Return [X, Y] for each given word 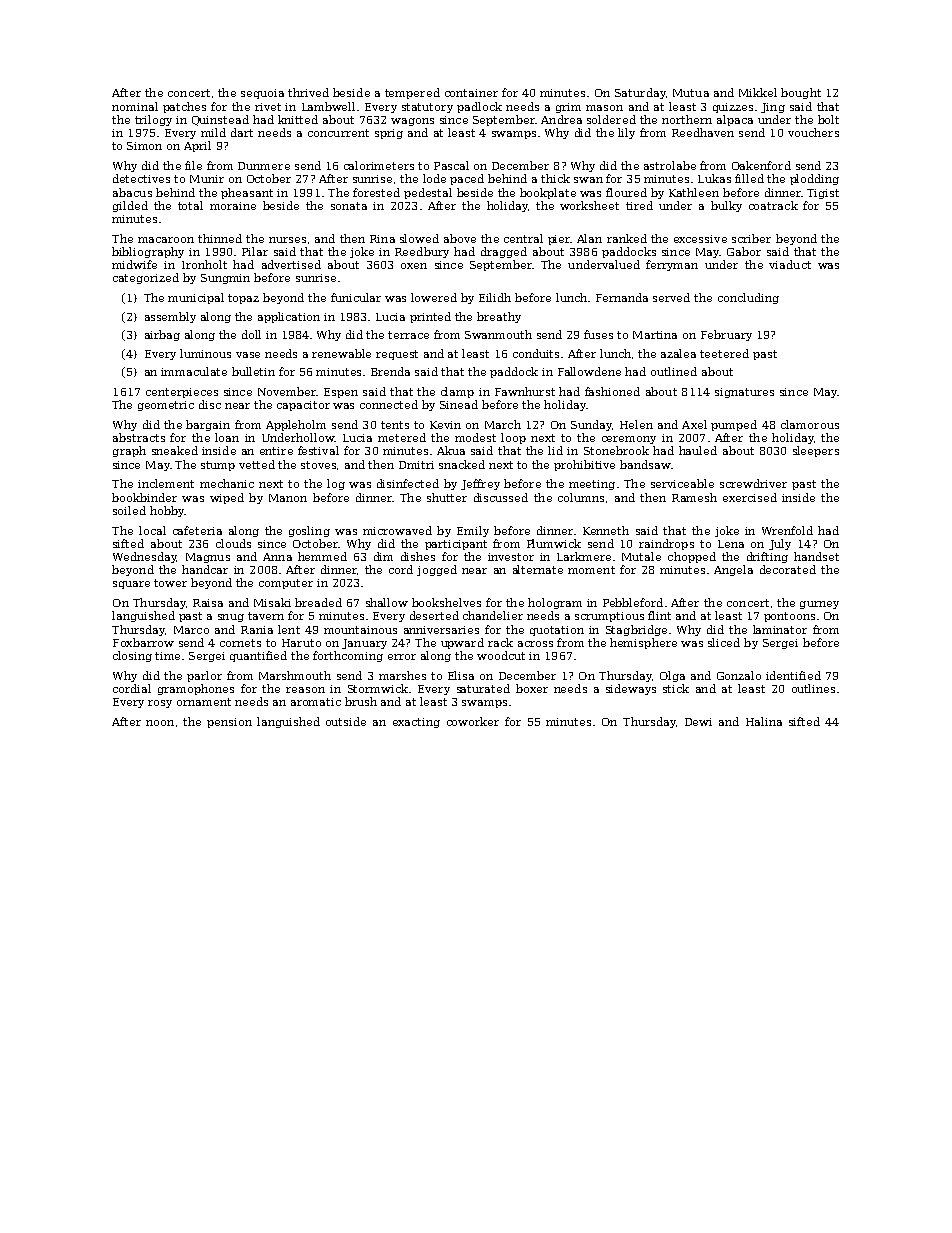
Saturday [640, 93]
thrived [308, 92]
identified [793, 675]
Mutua [691, 93]
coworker [473, 721]
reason [305, 690]
